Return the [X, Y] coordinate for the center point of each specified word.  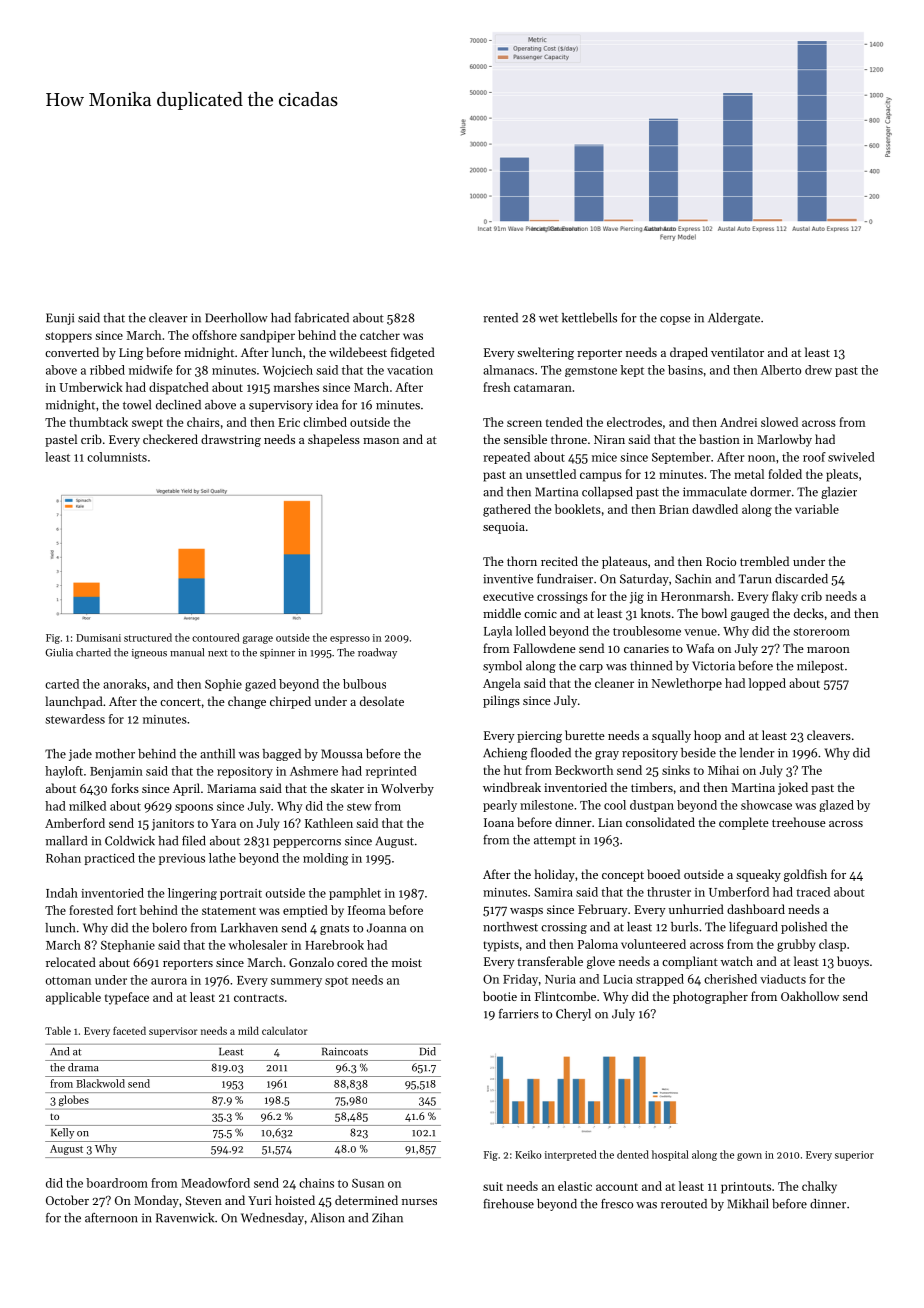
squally [671, 736]
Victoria [713, 666]
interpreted [571, 1155]
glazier [839, 493]
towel [137, 405]
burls [684, 927]
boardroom [117, 1183]
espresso [350, 640]
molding [325, 859]
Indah [62, 893]
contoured [216, 637]
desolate [382, 701]
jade [80, 755]
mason [381, 441]
